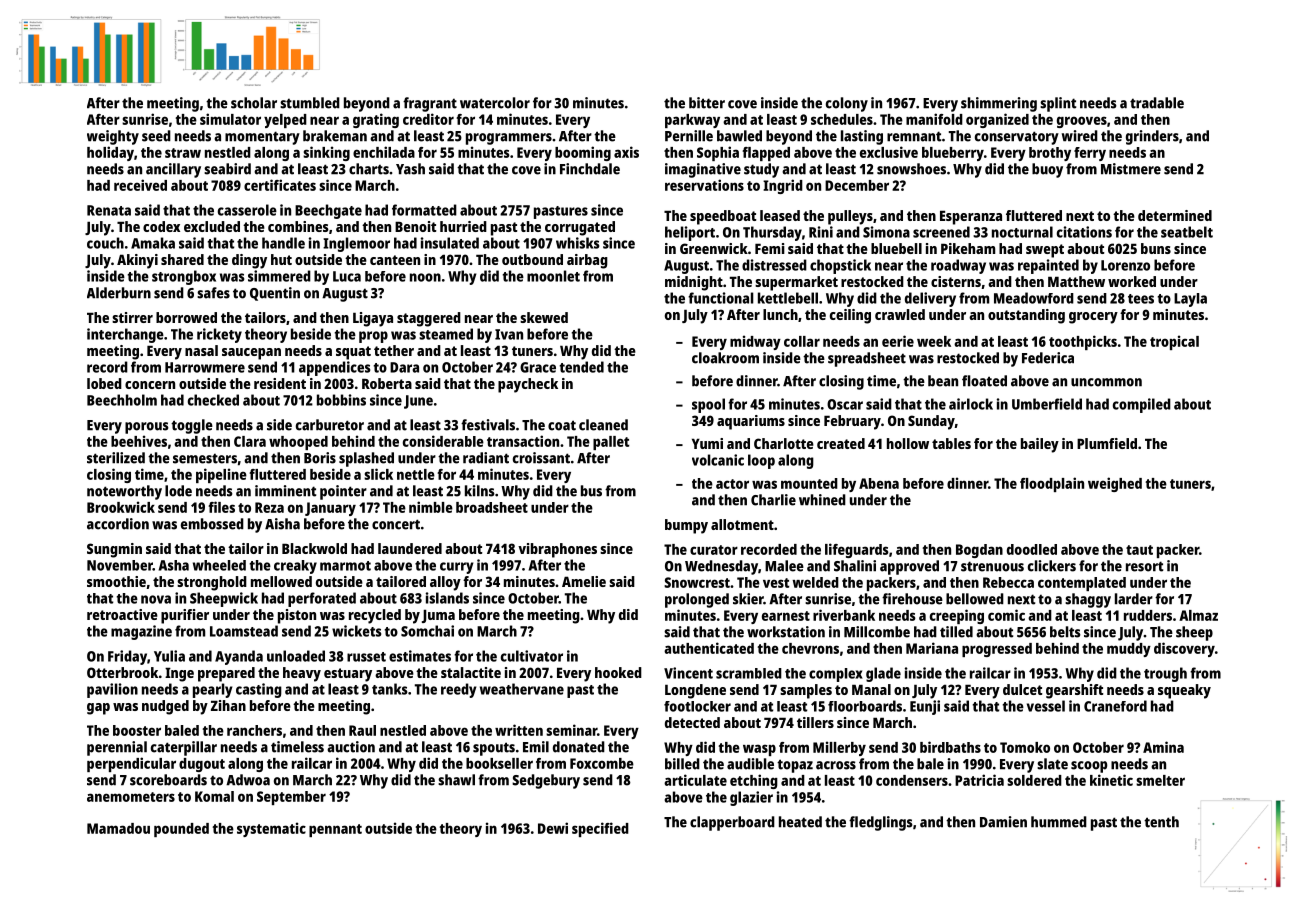  What do you see at coordinates (997, 650) in the screenshot?
I see `progressed` at bounding box center [997, 650].
